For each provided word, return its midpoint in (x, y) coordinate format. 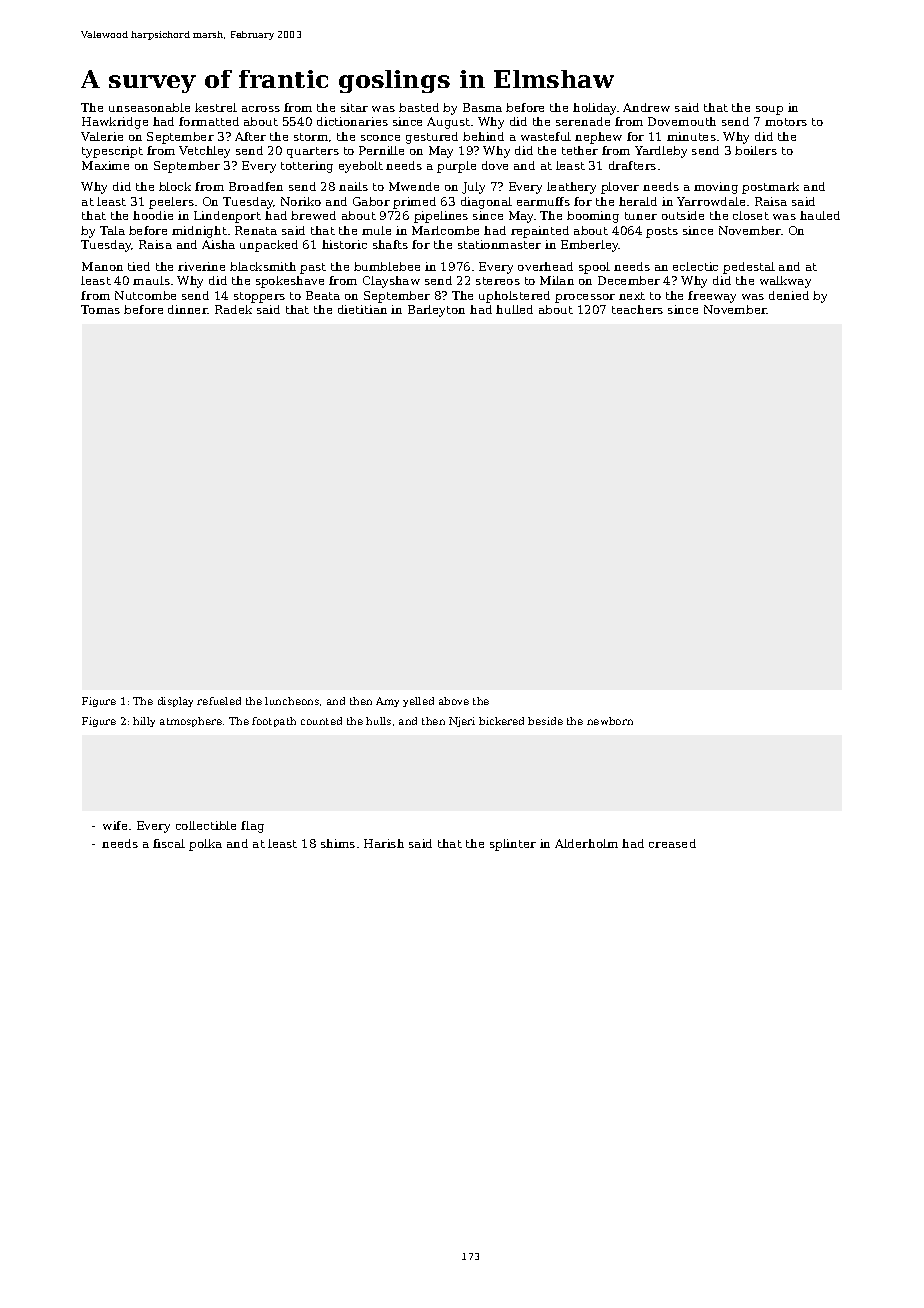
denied (789, 295)
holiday (594, 109)
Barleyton (436, 311)
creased (672, 843)
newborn (610, 721)
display (175, 702)
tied (139, 266)
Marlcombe (445, 230)
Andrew (646, 107)
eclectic (695, 266)
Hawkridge (115, 123)
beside (545, 721)
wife (115, 825)
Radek (233, 309)
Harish (384, 843)
